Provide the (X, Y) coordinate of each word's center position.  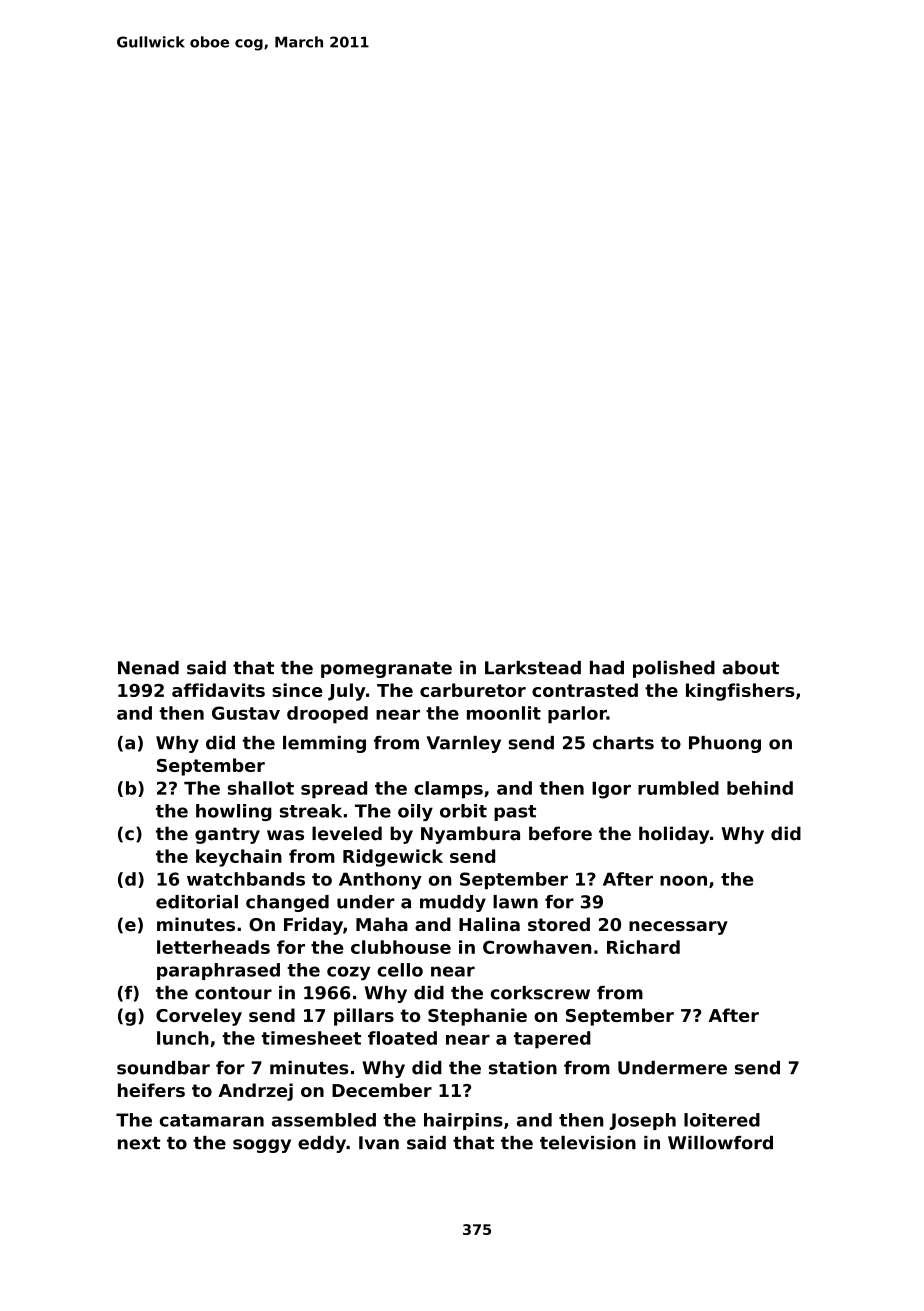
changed (287, 903)
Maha (382, 924)
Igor (611, 790)
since (297, 690)
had (607, 668)
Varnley (464, 744)
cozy (348, 973)
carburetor (473, 690)
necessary (678, 928)
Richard (643, 947)
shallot (261, 788)
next (139, 1143)
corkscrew (540, 993)
